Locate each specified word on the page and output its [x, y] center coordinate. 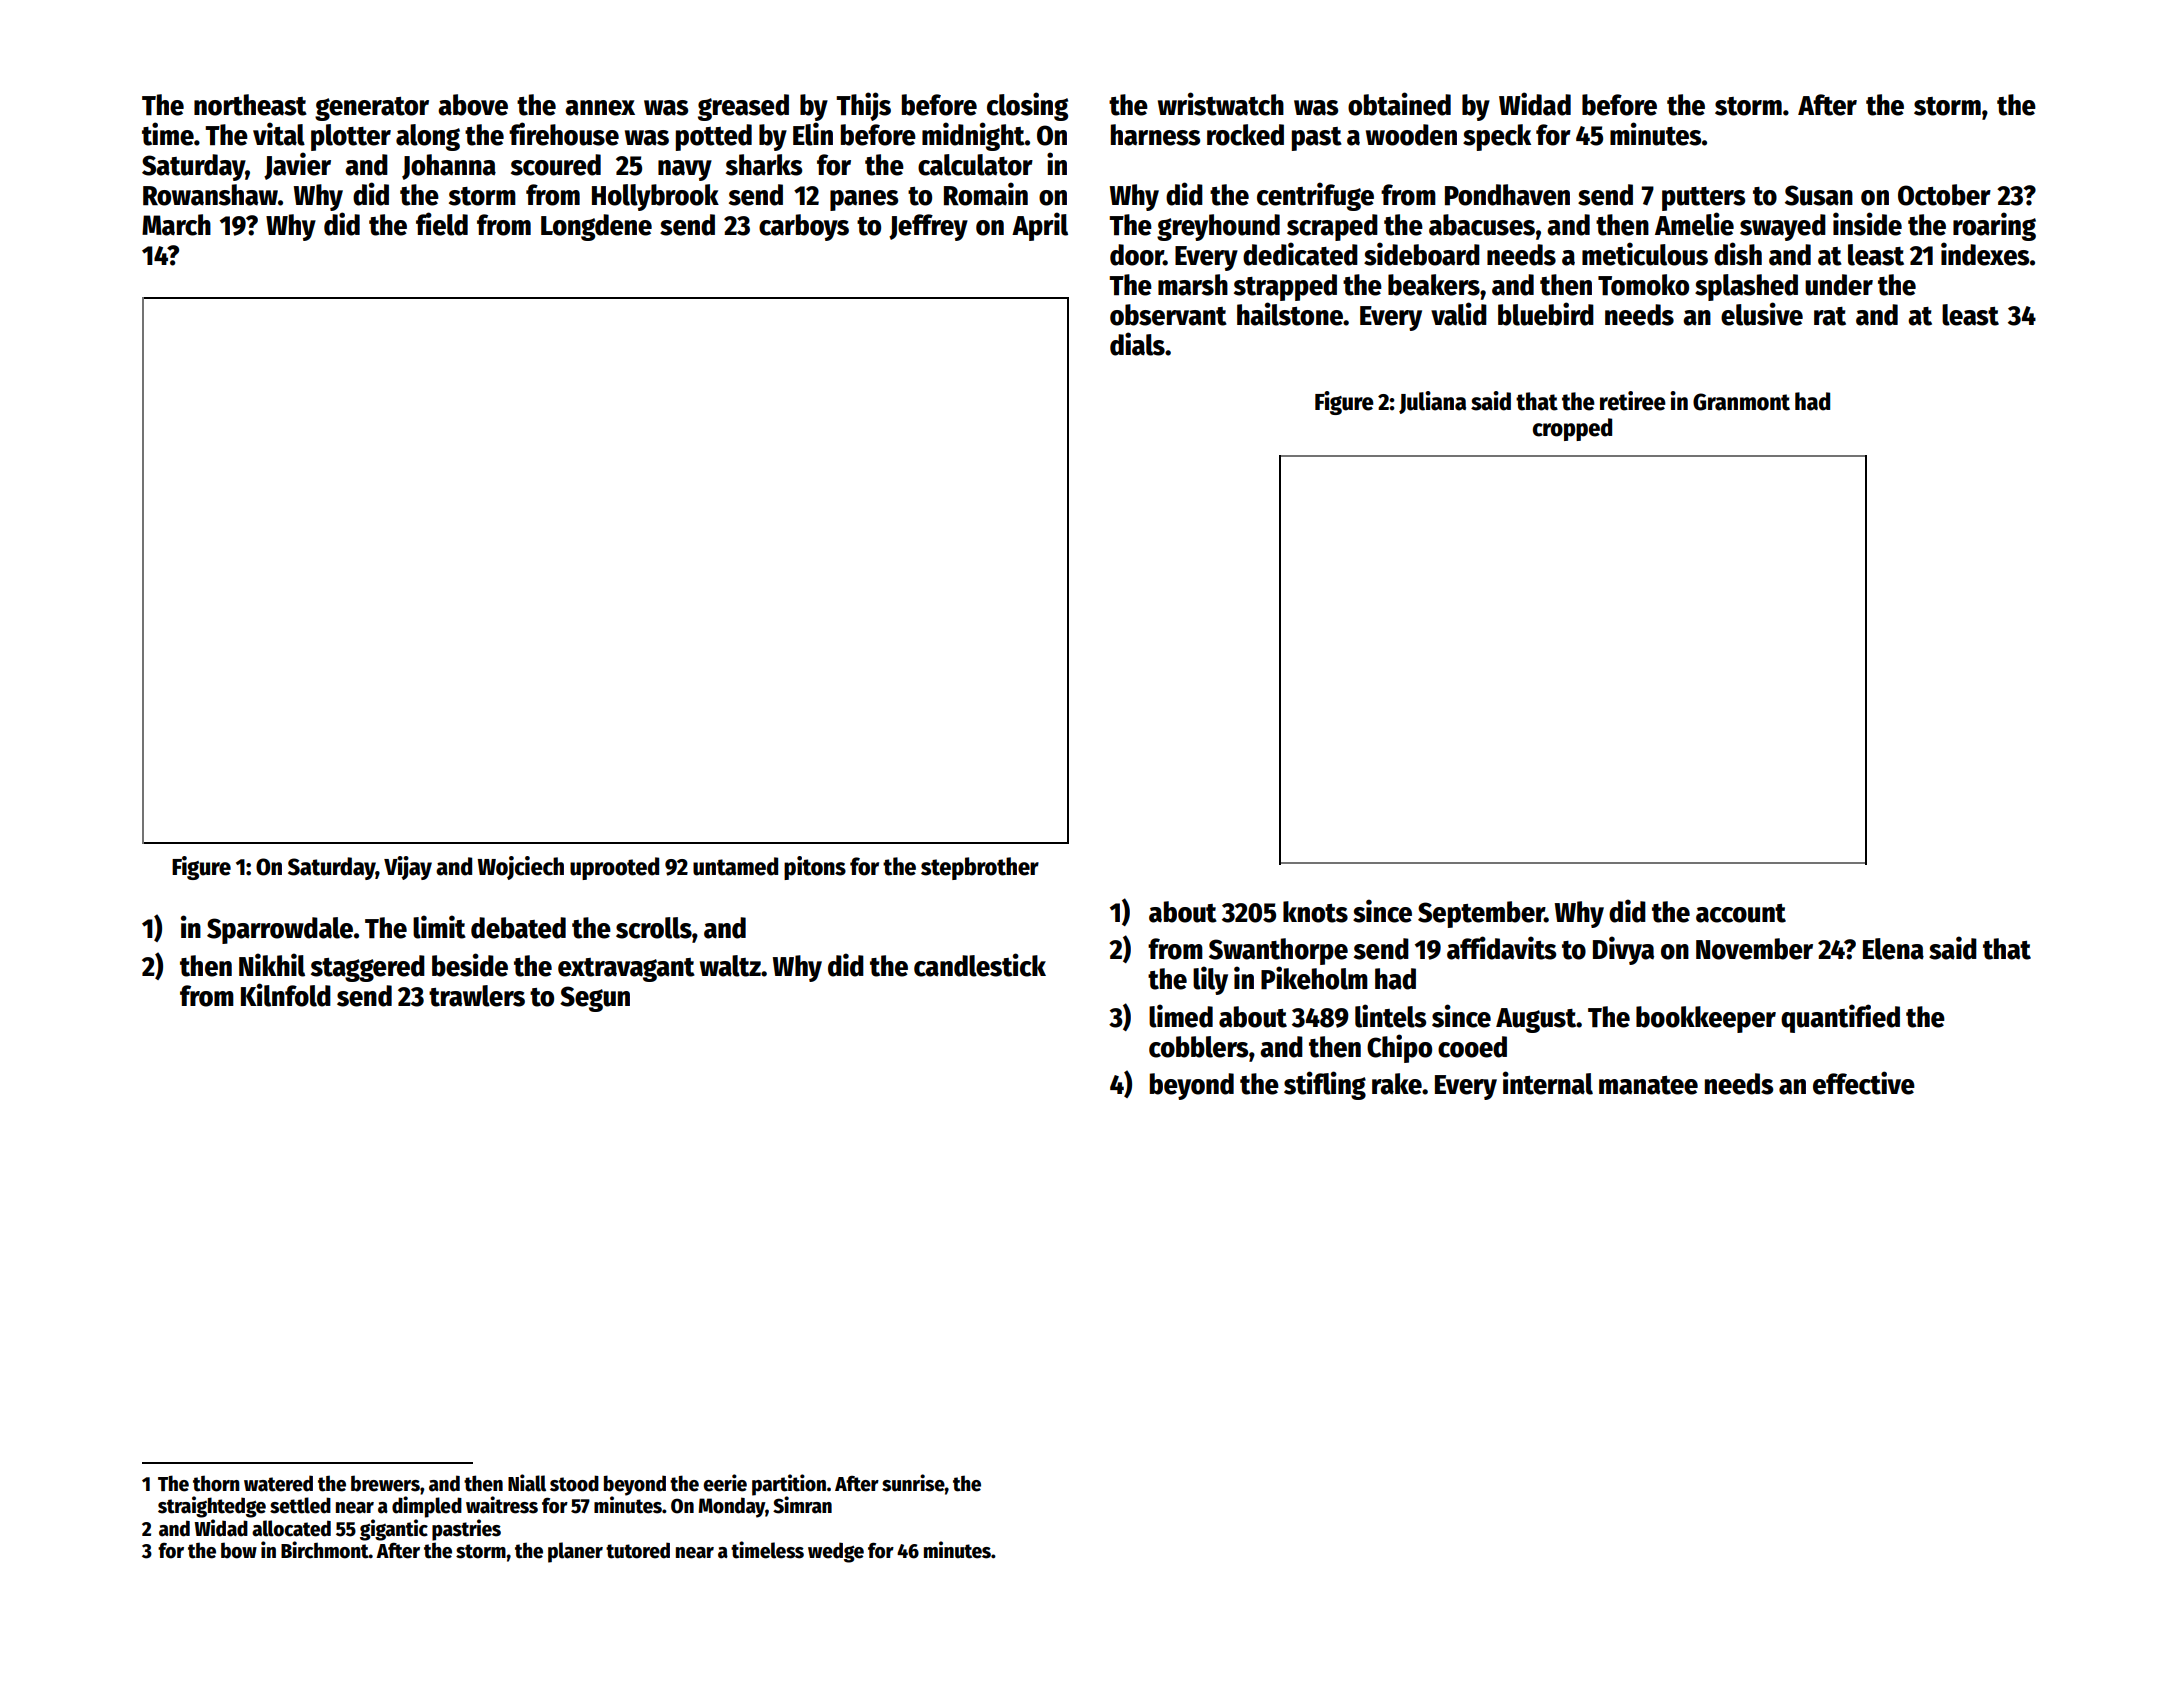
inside [1867, 224]
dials [1137, 344]
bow [239, 1550]
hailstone [1290, 314]
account [1741, 913]
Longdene [596, 227]
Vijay [408, 868]
